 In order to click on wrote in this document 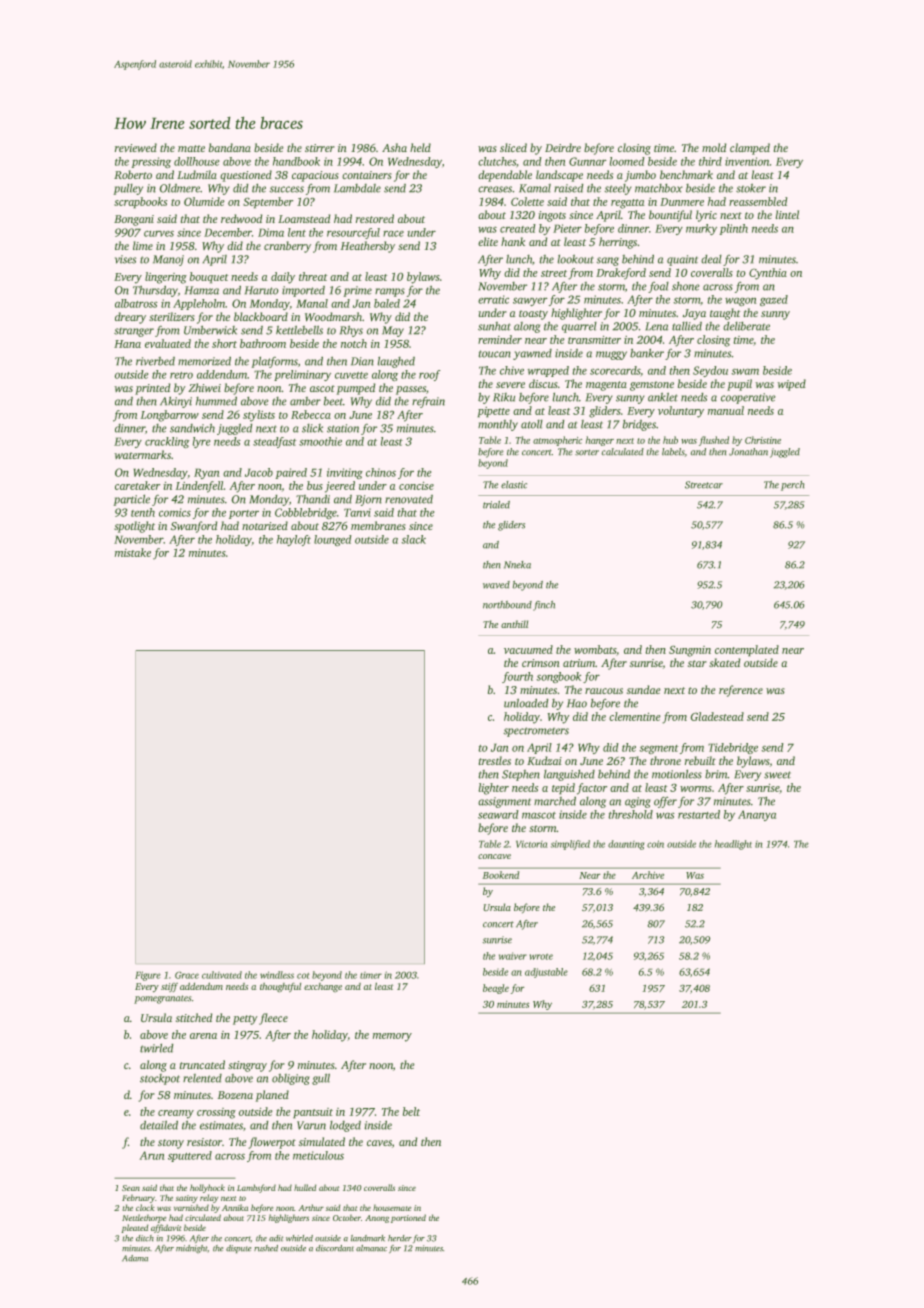, I will do `click(541, 956)`.
